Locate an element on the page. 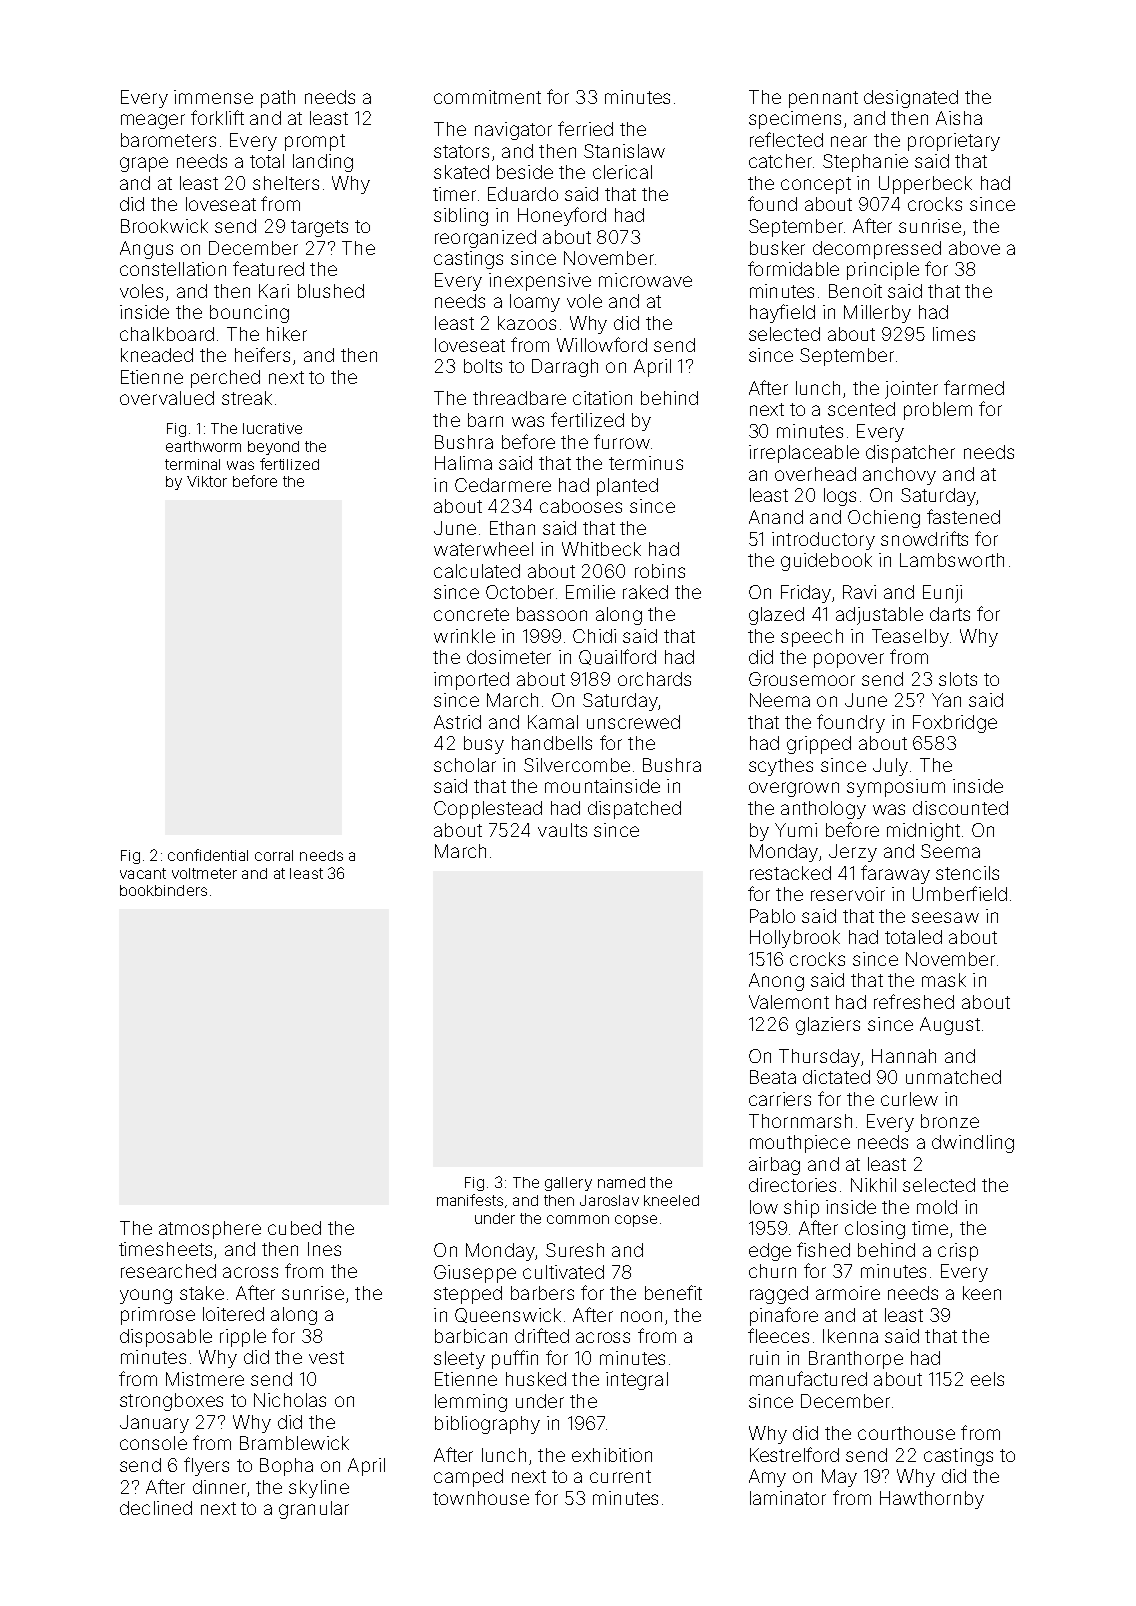 Image resolution: width=1136 pixels, height=1606 pixels. Viktor is located at coordinates (207, 481).
